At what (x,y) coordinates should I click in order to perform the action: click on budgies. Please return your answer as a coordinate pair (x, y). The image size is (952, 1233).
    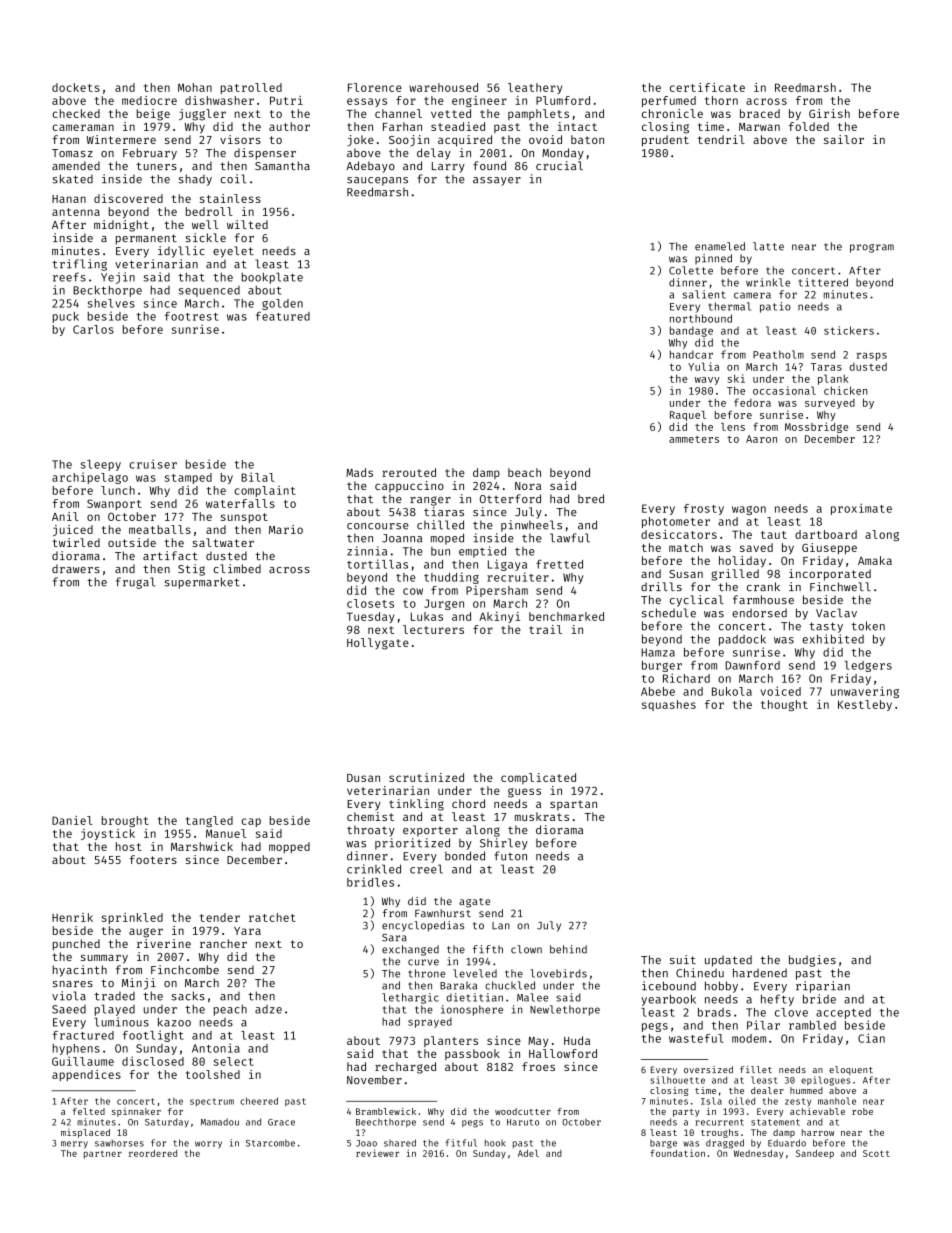
    Looking at the image, I should click on (812, 961).
